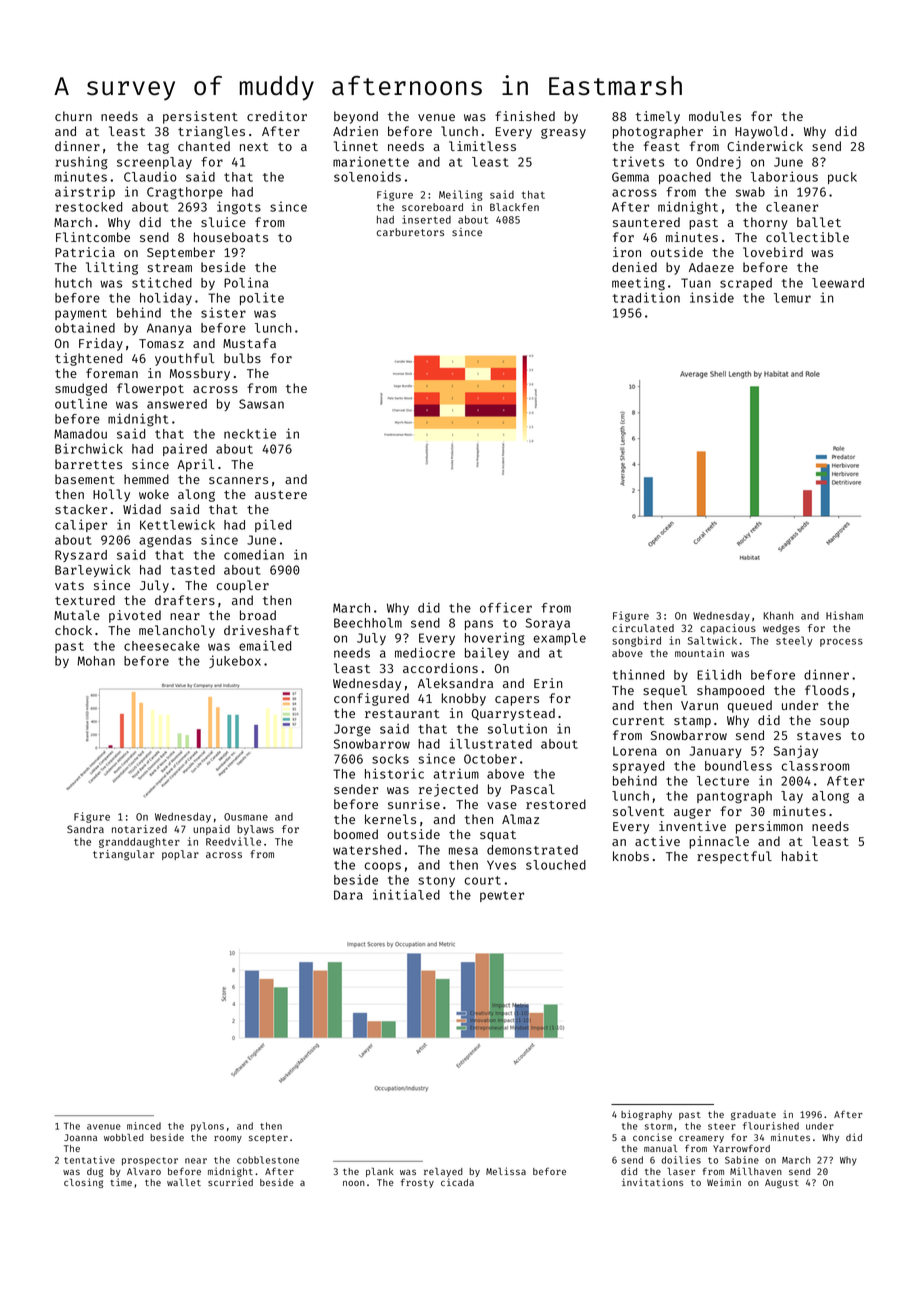 This document has height=1308, width=924. Describe the element at coordinates (83, 1183) in the document. I see `closing` at that location.
